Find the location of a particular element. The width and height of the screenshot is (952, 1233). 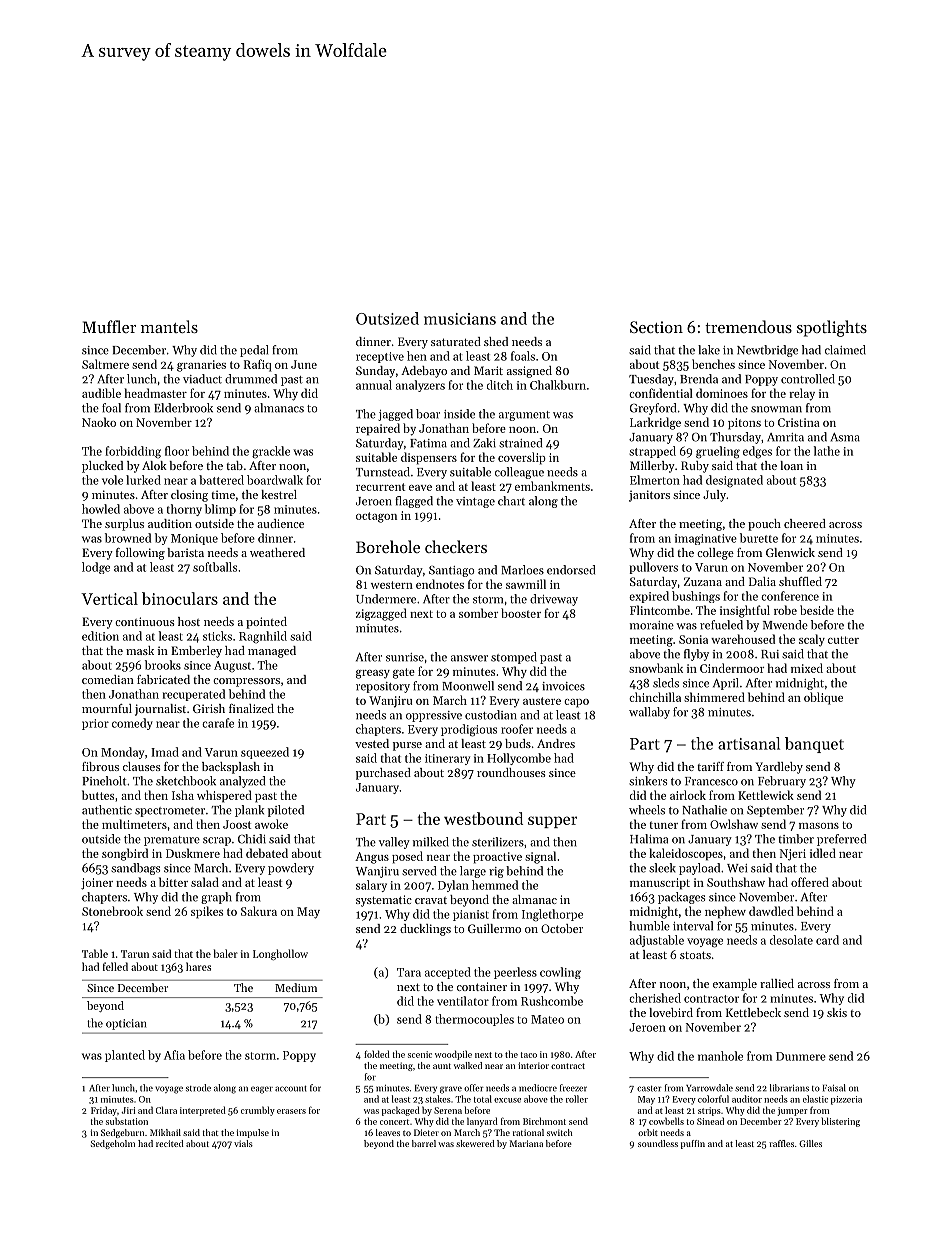

roundhouses is located at coordinates (511, 772).
